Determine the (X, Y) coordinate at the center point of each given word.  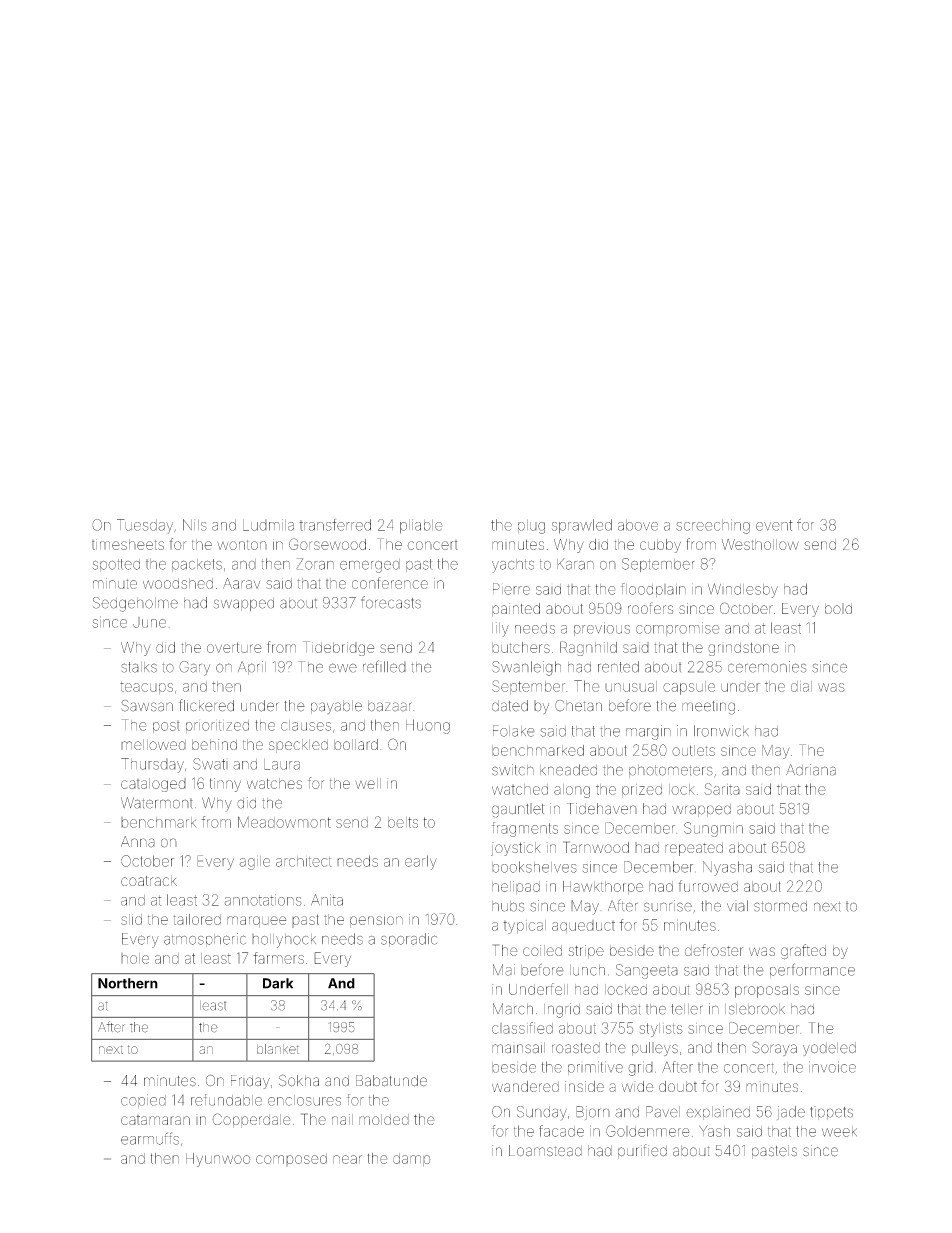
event (774, 525)
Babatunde (391, 1081)
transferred (335, 525)
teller (687, 1009)
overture (234, 647)
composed (291, 1159)
